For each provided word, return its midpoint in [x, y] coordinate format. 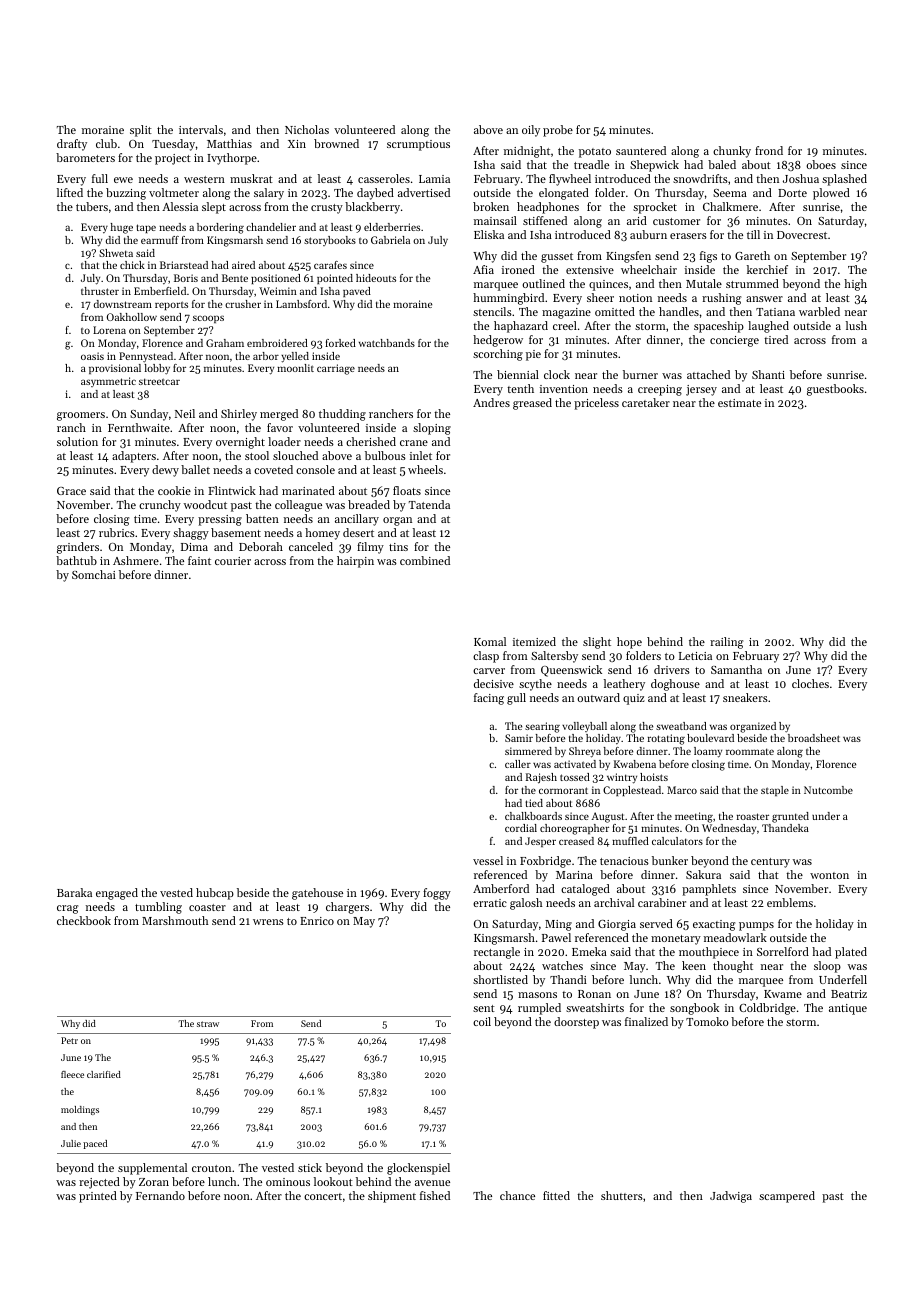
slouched [295, 455]
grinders [78, 548]
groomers [81, 416]
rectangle [497, 953]
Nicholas [307, 129]
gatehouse [317, 894]
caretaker [646, 402]
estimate [739, 403]
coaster [207, 907]
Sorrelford [783, 951]
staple [775, 791]
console [315, 469]
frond [769, 150]
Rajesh [541, 778]
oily [531, 131]
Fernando [160, 1195]
